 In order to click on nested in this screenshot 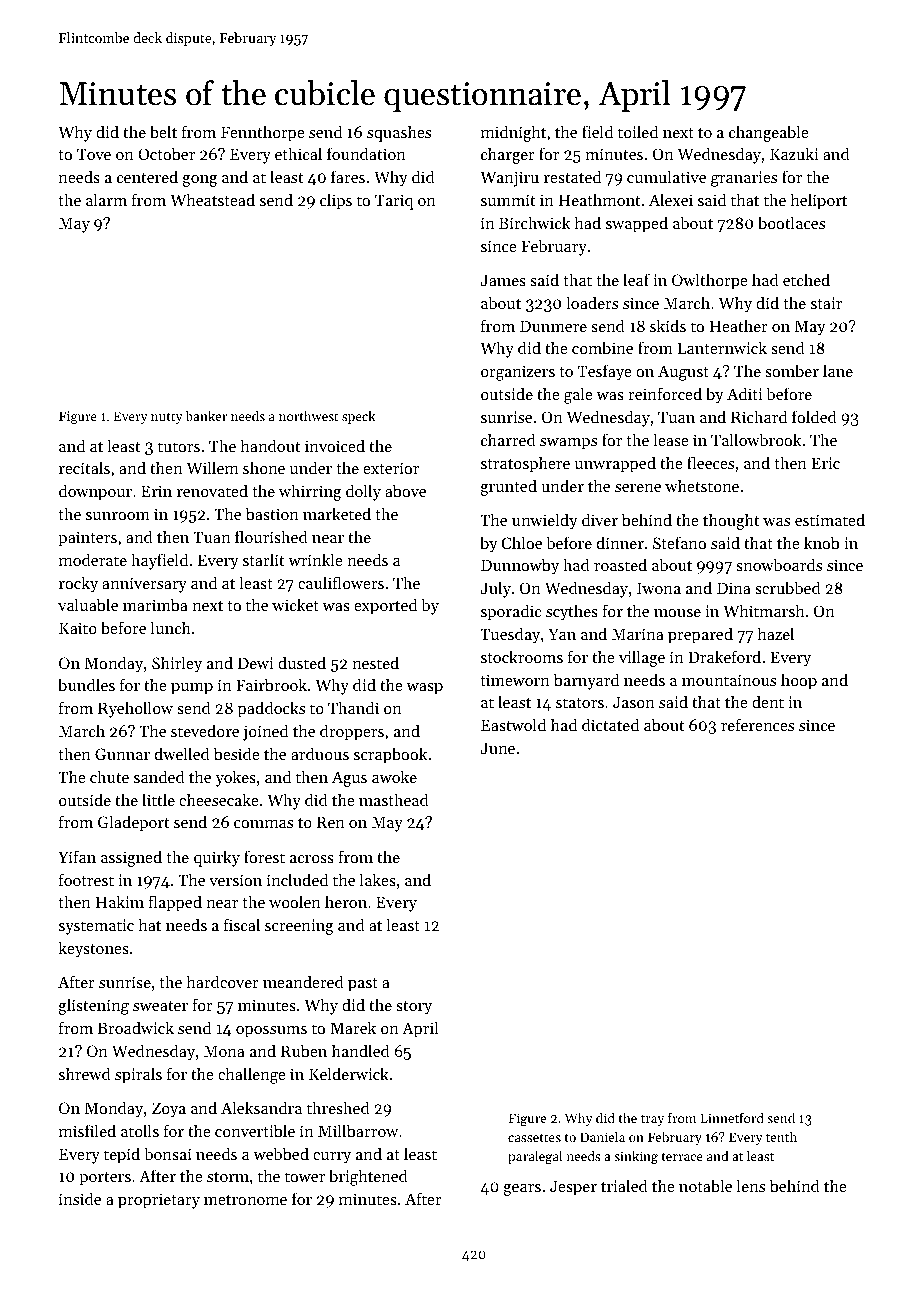, I will do `click(375, 662)`.
